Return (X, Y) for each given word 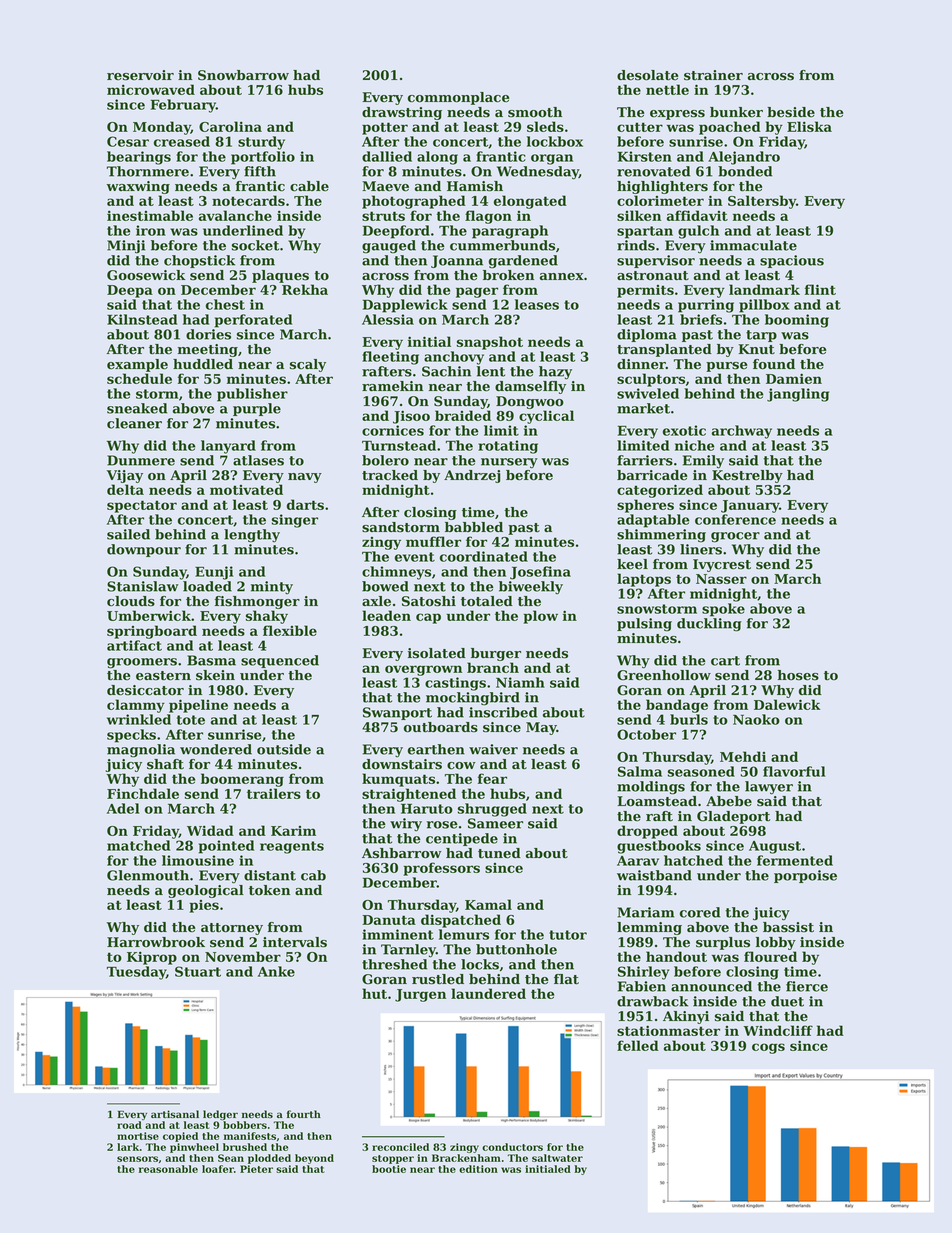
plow (540, 617)
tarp (761, 336)
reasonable (168, 1169)
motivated (246, 489)
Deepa (130, 291)
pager (477, 292)
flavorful (794, 771)
